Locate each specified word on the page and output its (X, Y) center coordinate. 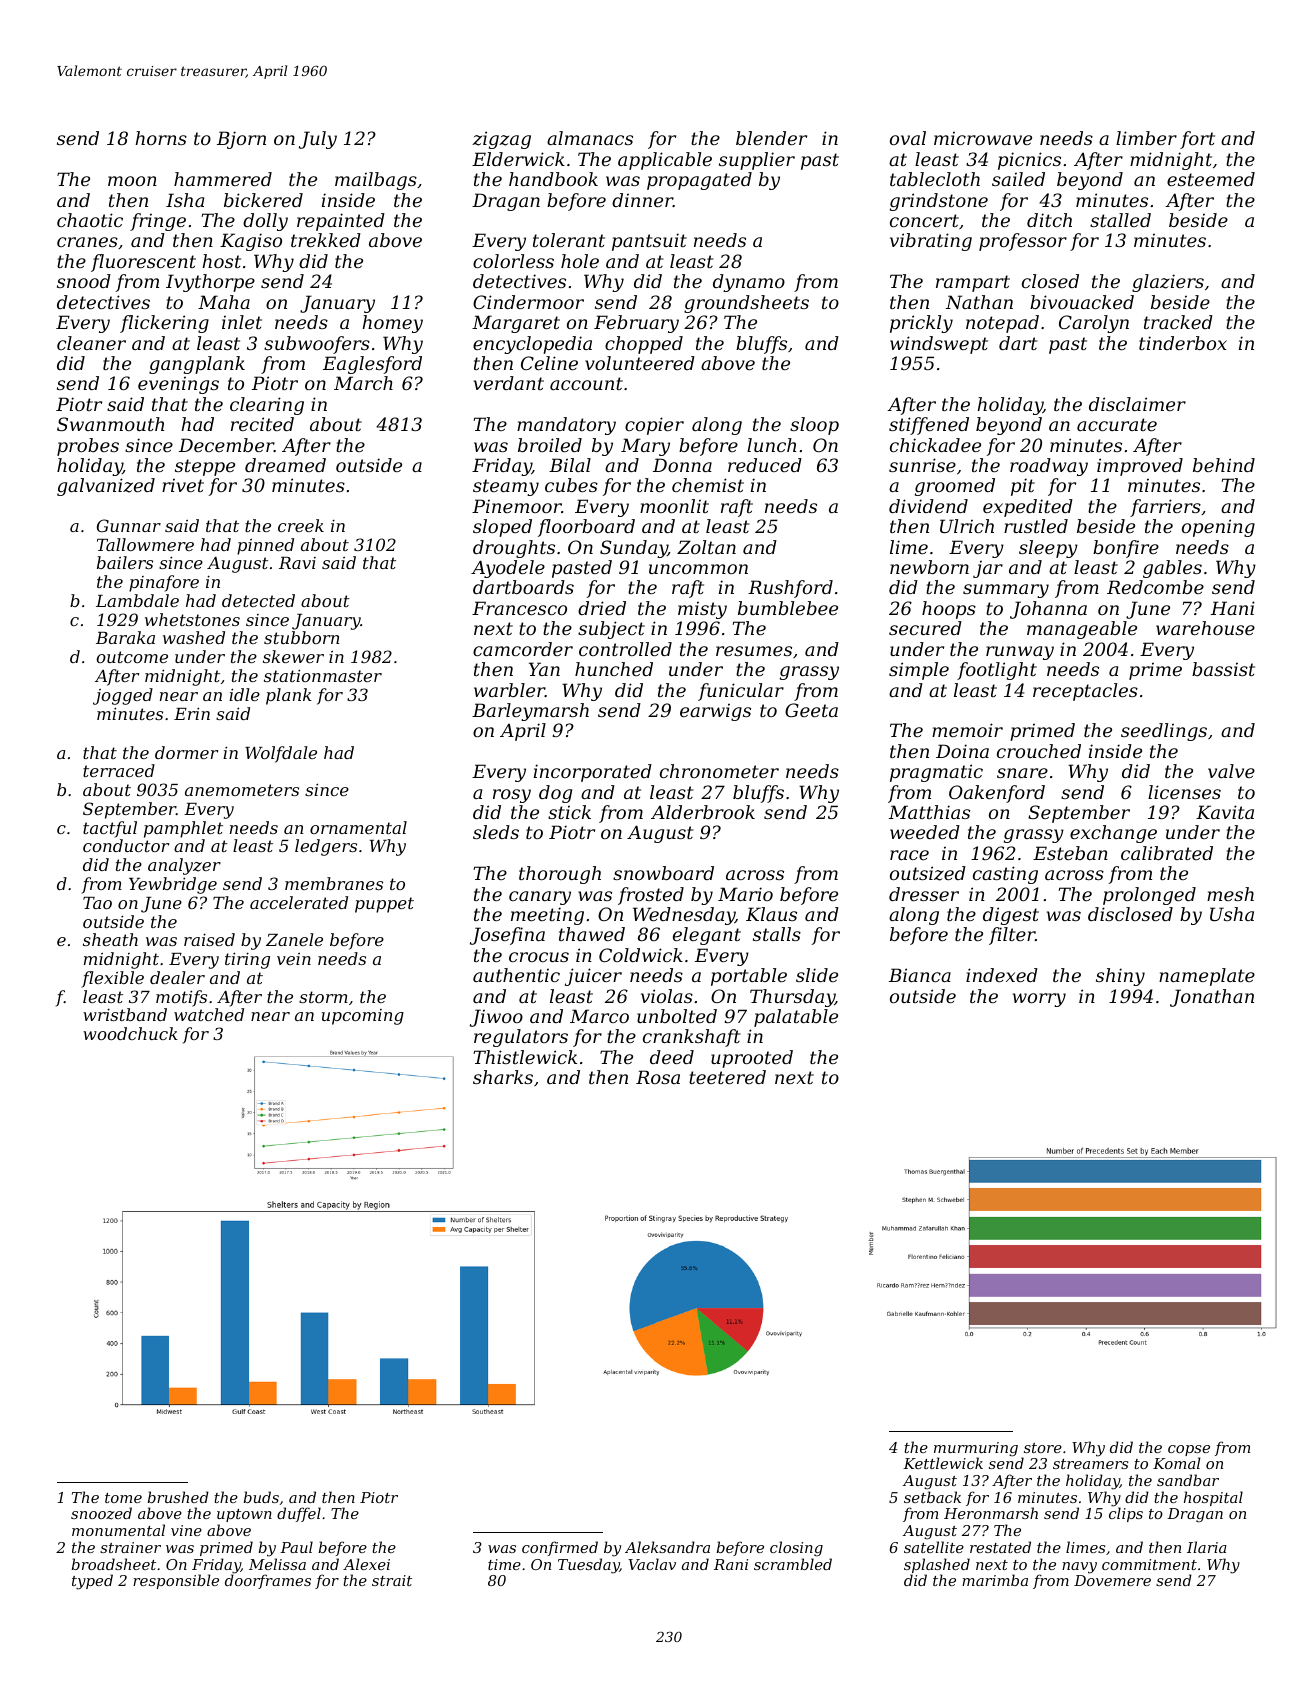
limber (1146, 138)
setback (932, 1497)
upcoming (363, 1017)
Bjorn (241, 140)
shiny (1120, 977)
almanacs (590, 138)
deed (672, 1057)
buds (261, 1497)
